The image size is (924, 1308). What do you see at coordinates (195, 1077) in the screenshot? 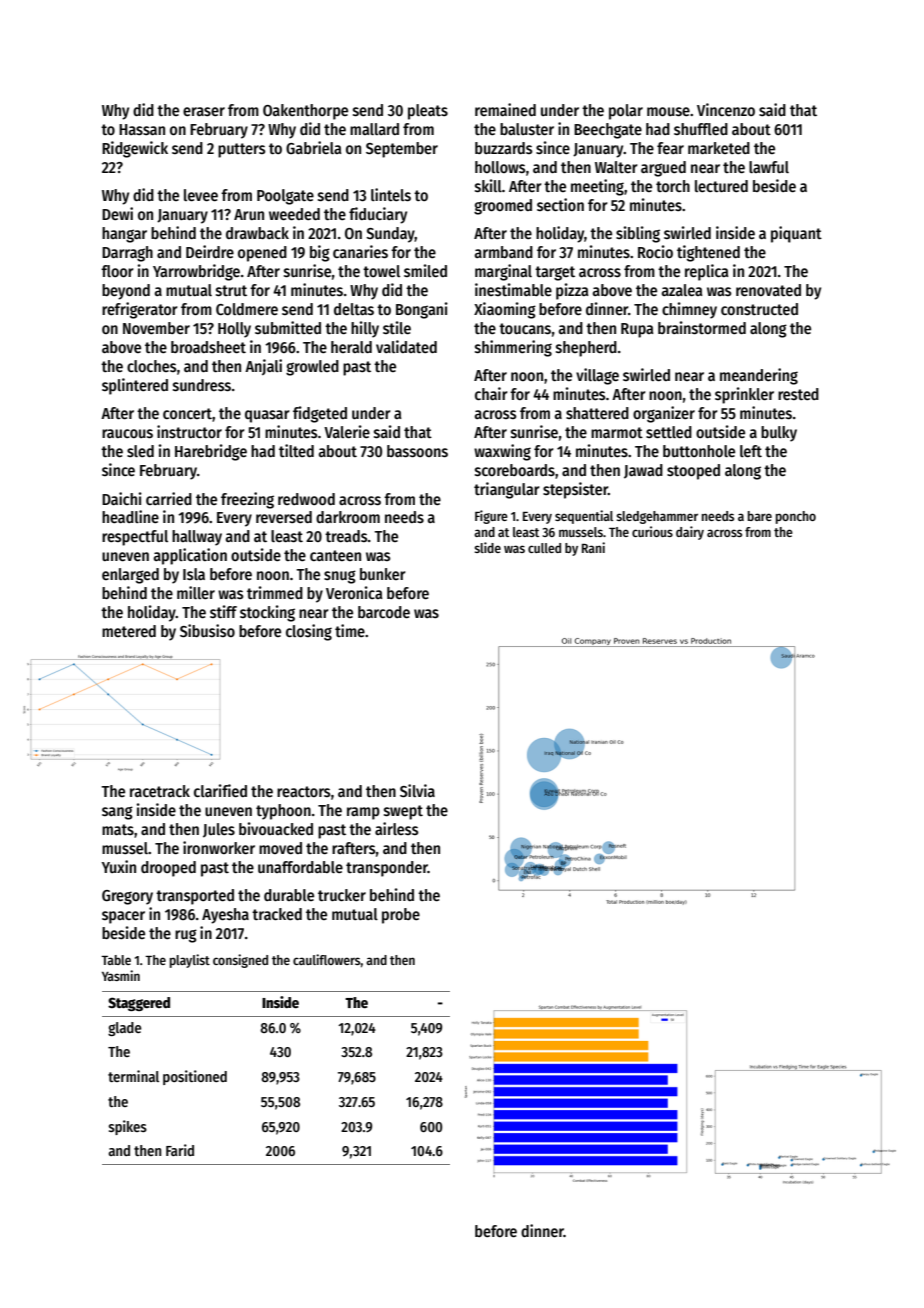
I see `positioned` at bounding box center [195, 1077].
